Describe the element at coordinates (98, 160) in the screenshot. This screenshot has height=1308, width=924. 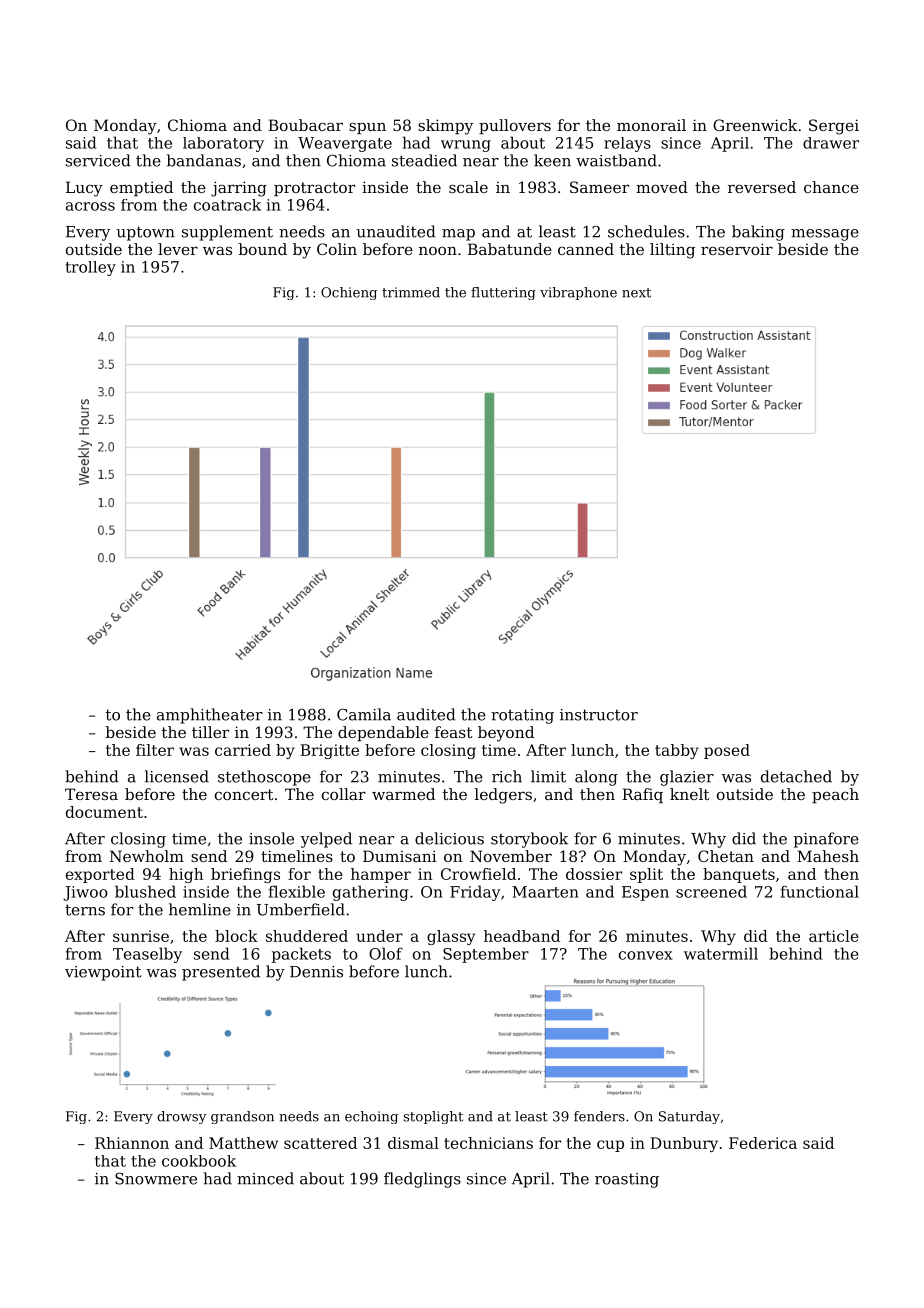
I see `serviced` at that location.
